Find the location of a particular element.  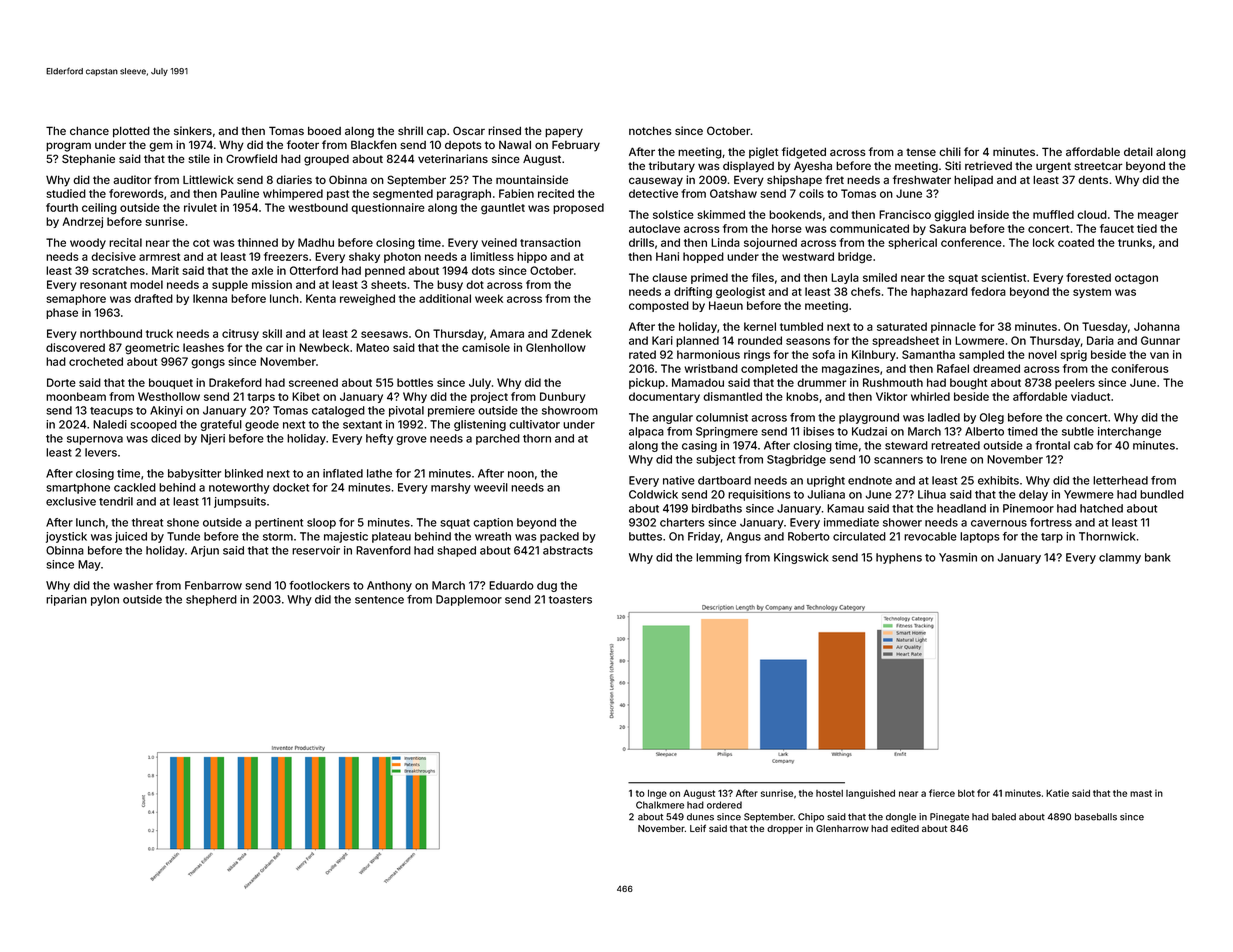

veterinarians is located at coordinates (453, 158).
